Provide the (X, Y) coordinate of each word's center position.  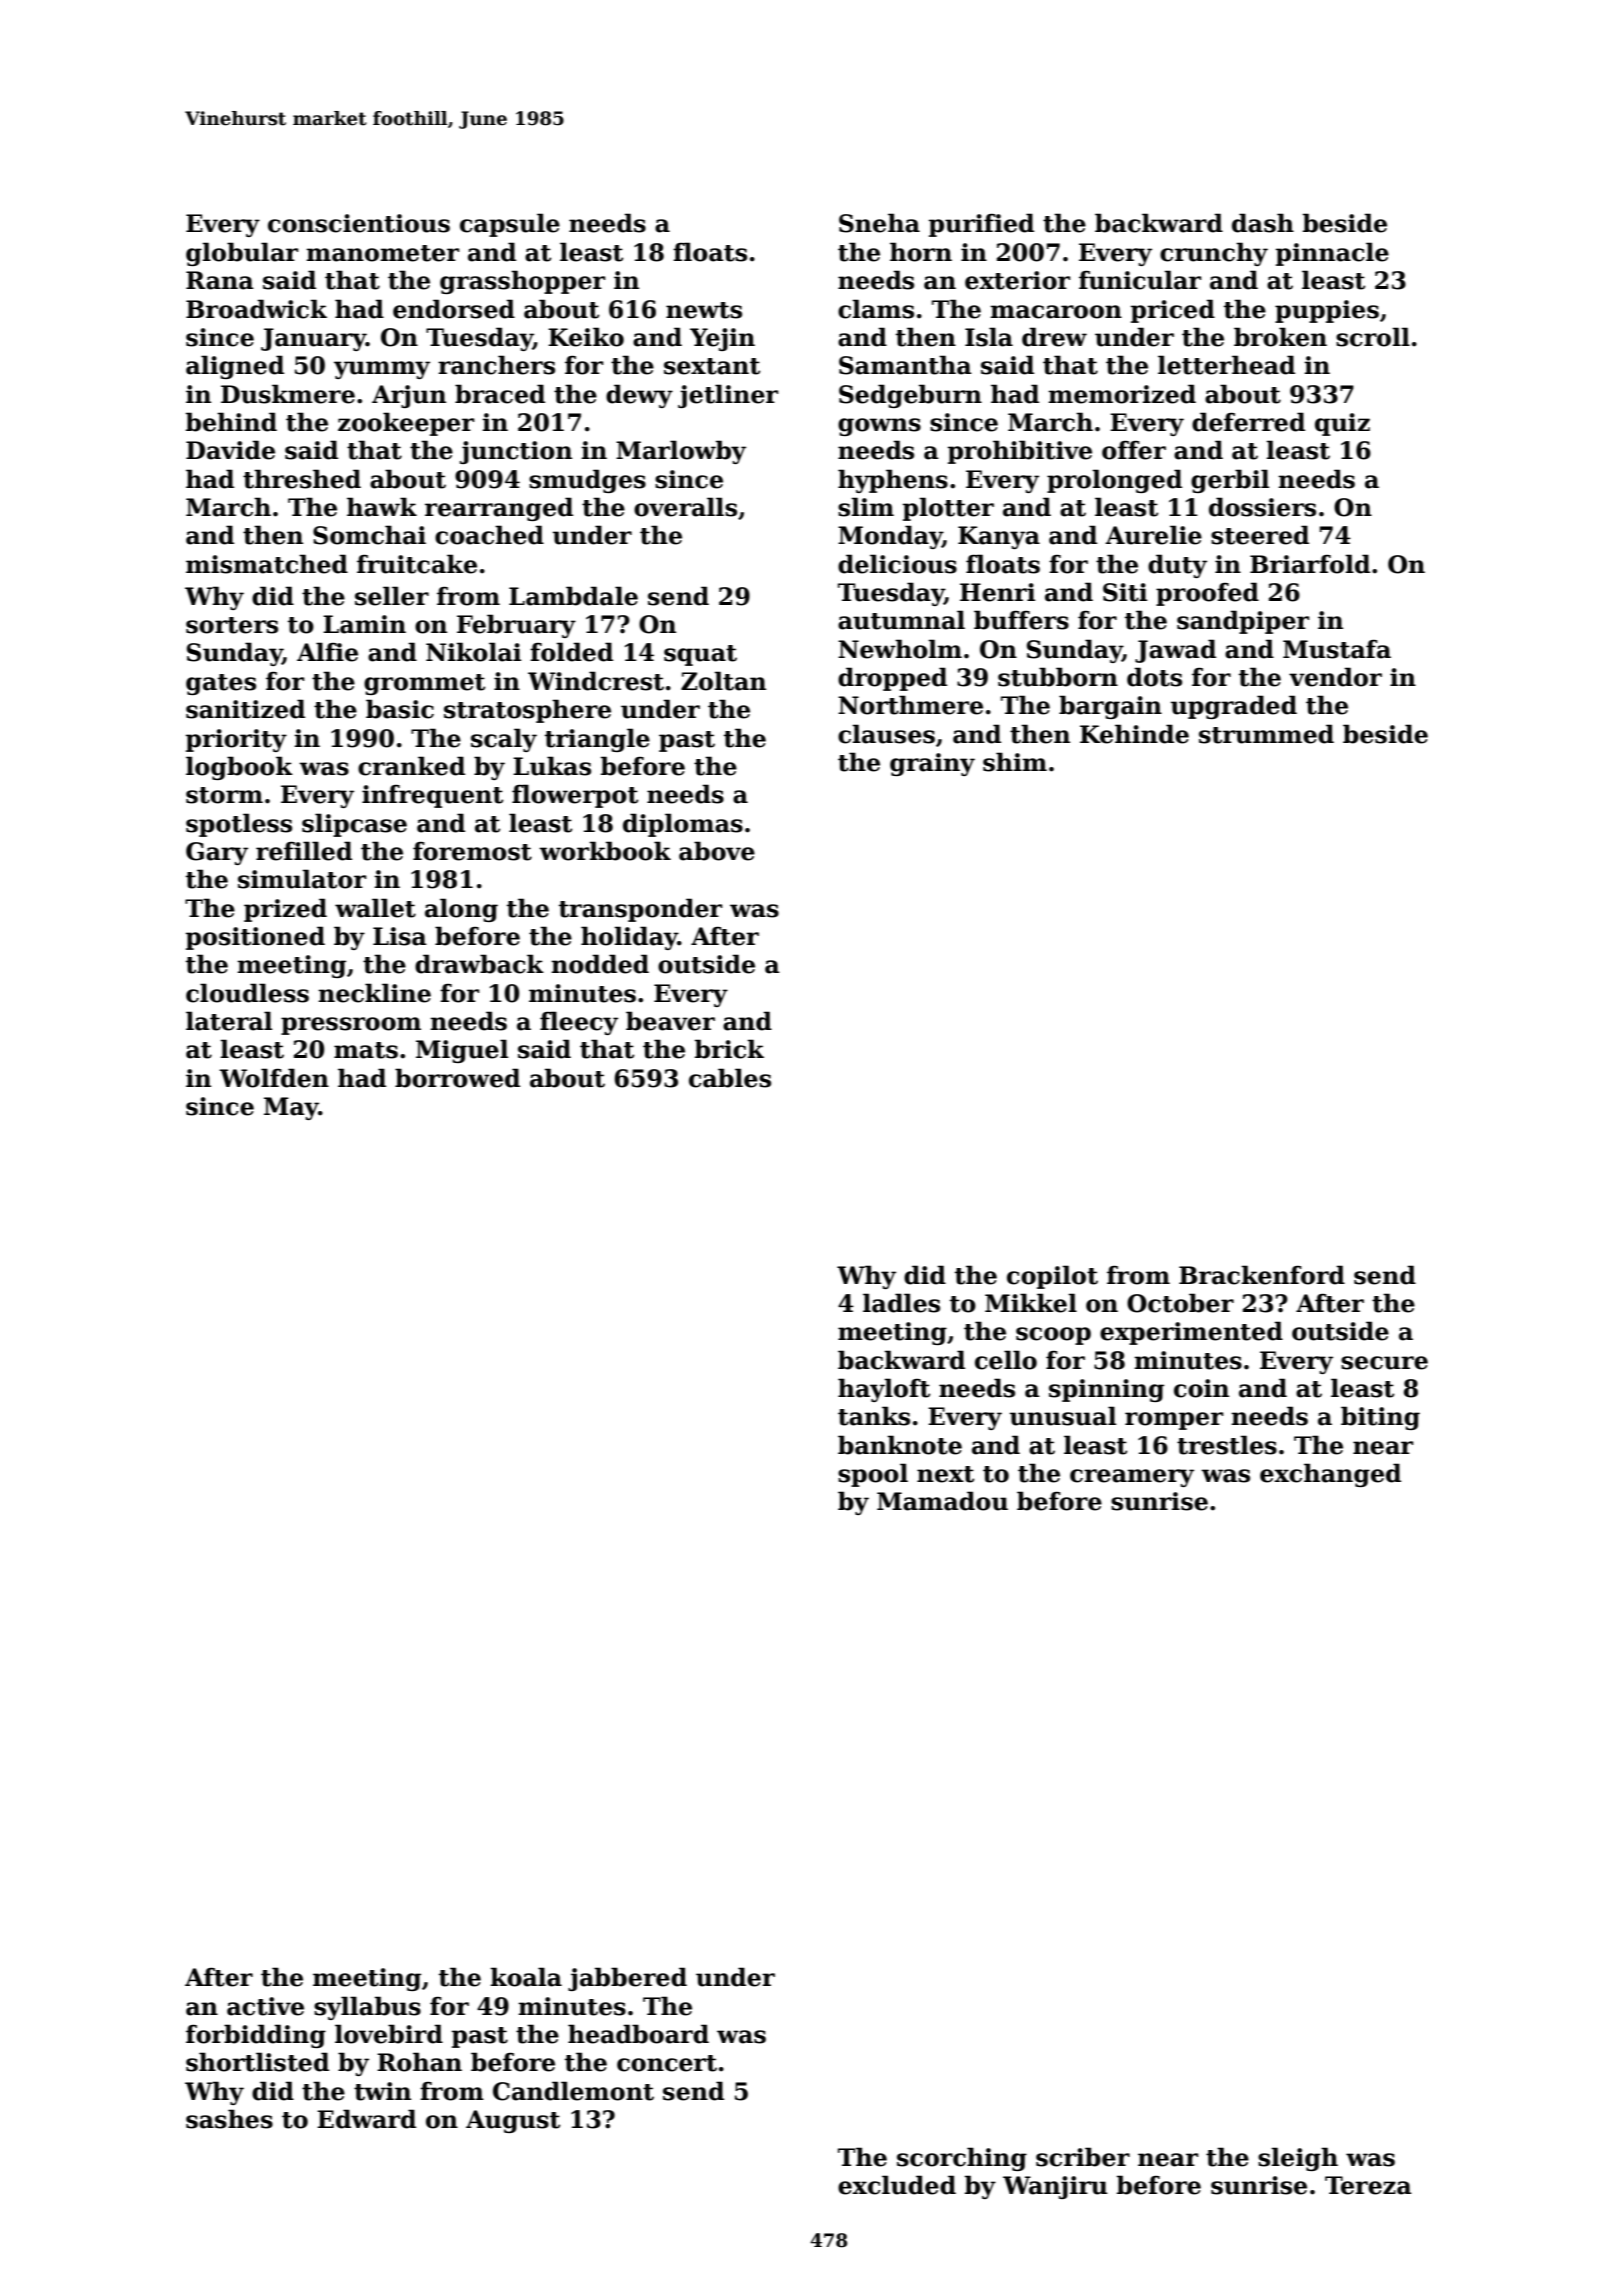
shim (1015, 762)
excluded (897, 2185)
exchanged (1330, 1475)
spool (873, 1475)
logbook (239, 768)
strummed (1266, 734)
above (717, 851)
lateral (229, 1021)
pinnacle (1332, 254)
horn (921, 252)
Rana (220, 280)
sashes (229, 2119)
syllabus (367, 2008)
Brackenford (1262, 1275)
